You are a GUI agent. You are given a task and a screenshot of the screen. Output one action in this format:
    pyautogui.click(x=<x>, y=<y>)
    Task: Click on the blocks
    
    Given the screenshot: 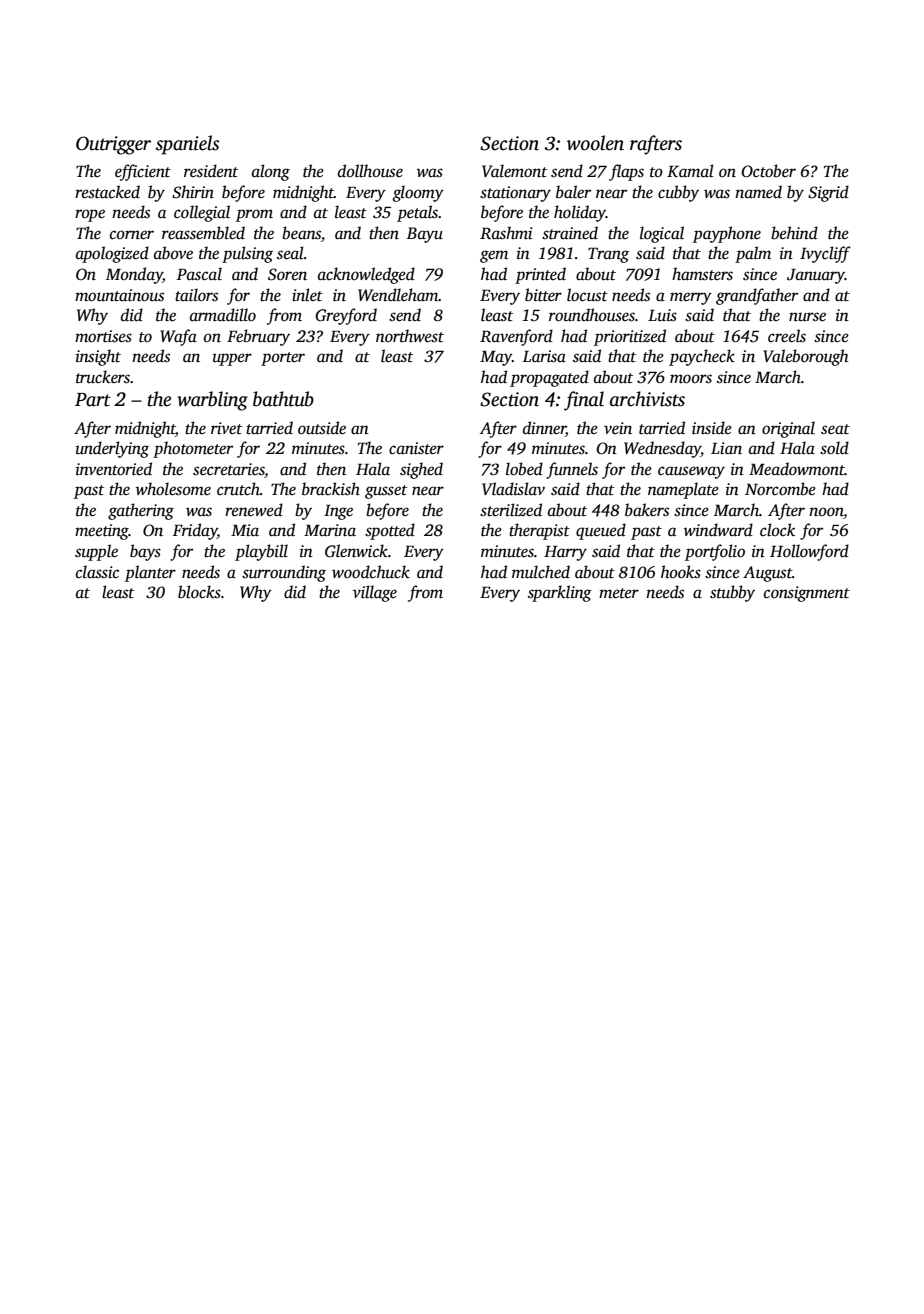 What is the action you would take?
    pyautogui.click(x=199, y=592)
